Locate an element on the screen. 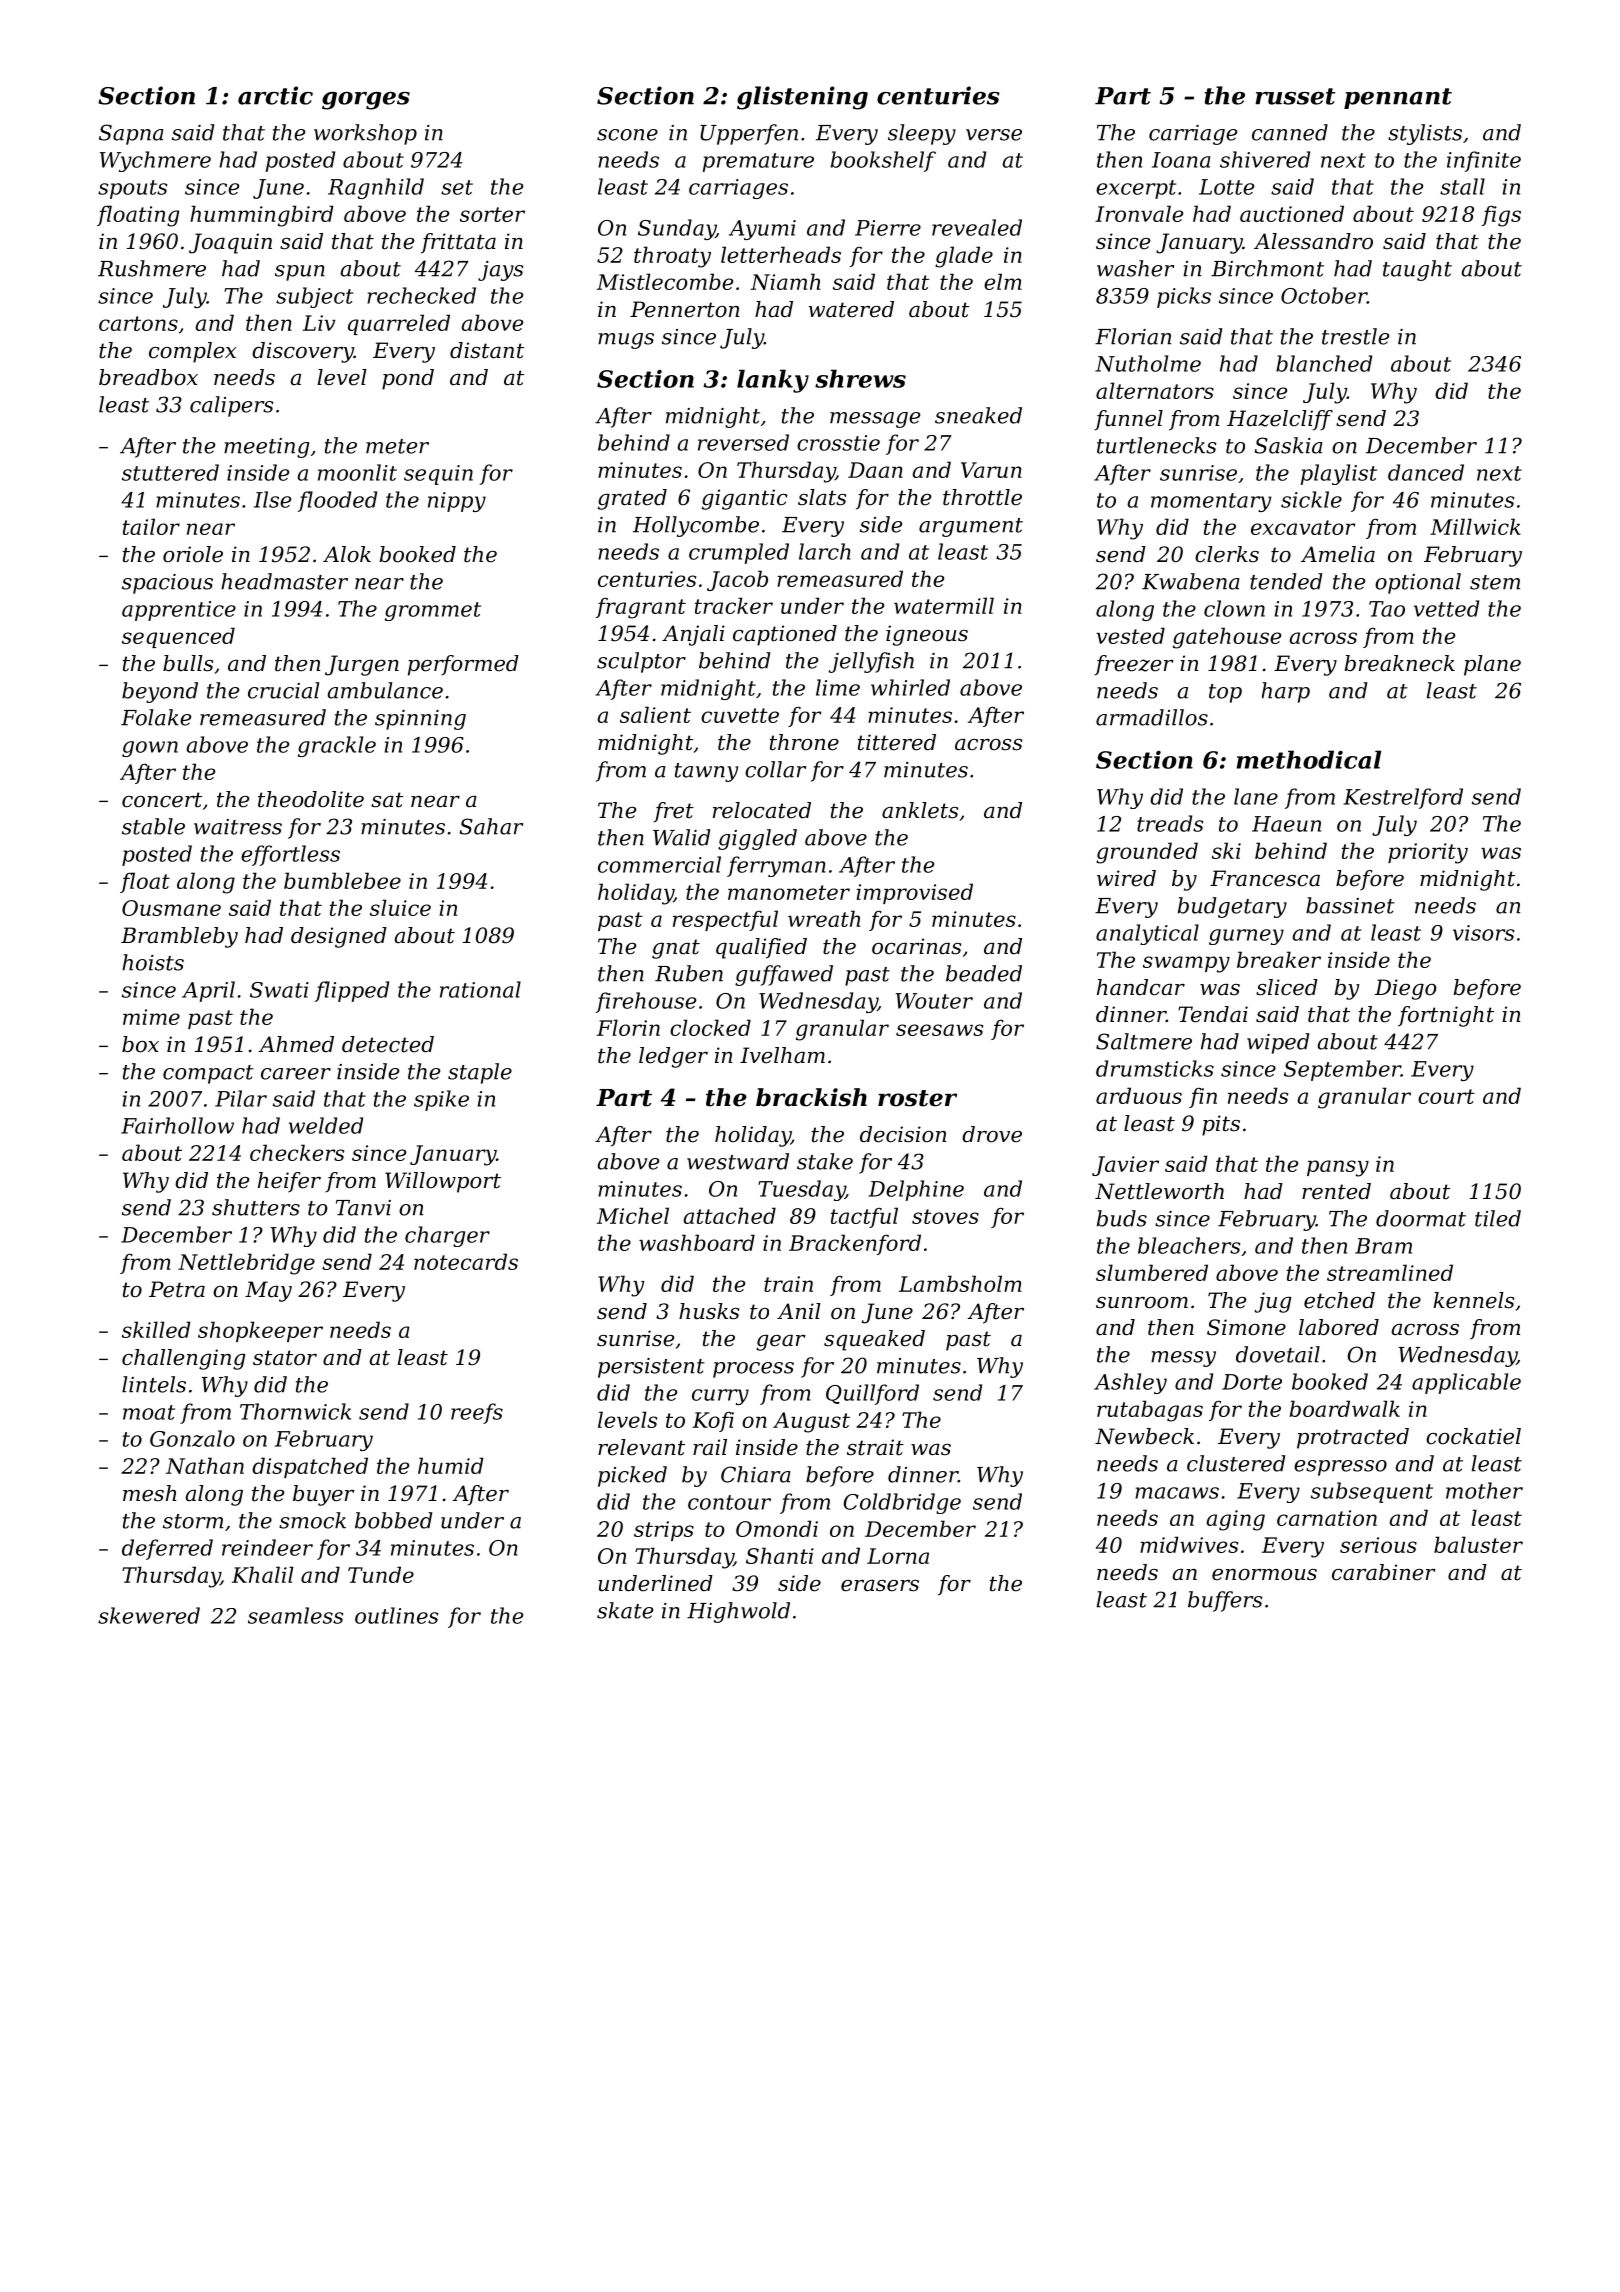 The image size is (1620, 2292). spinning is located at coordinates (420, 720).
